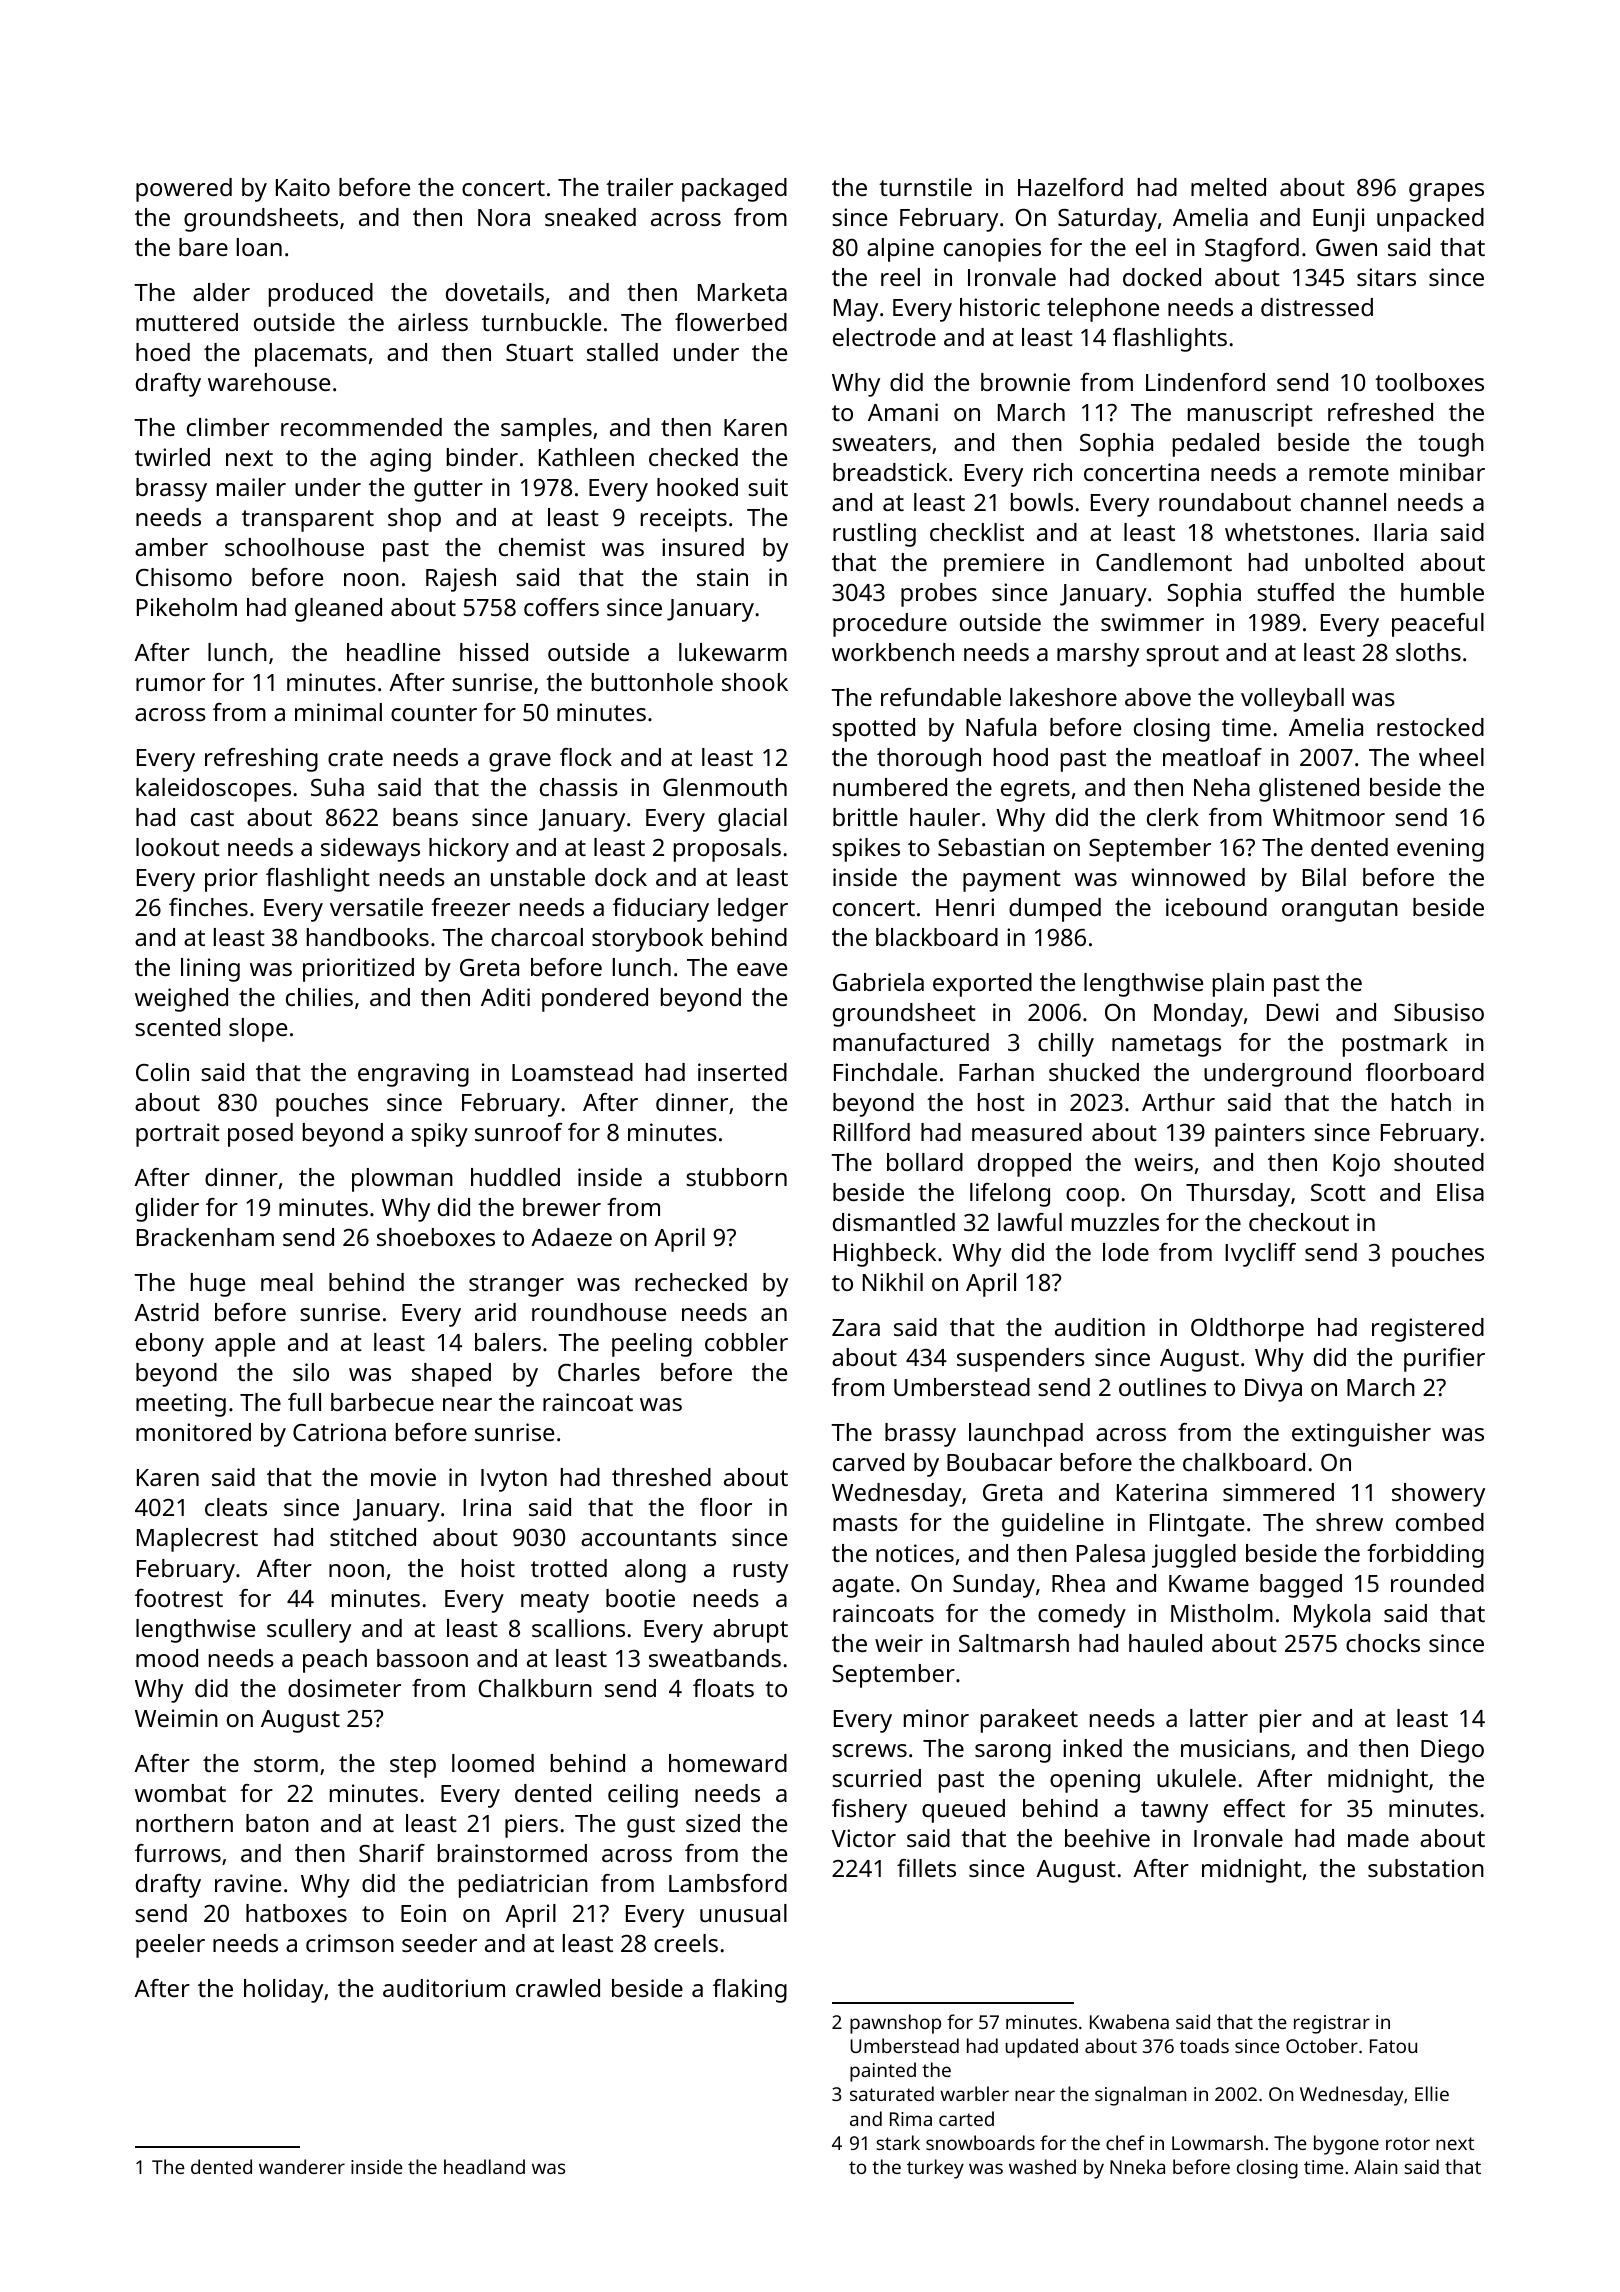  What do you see at coordinates (163, 352) in the screenshot?
I see `hoed` at bounding box center [163, 352].
